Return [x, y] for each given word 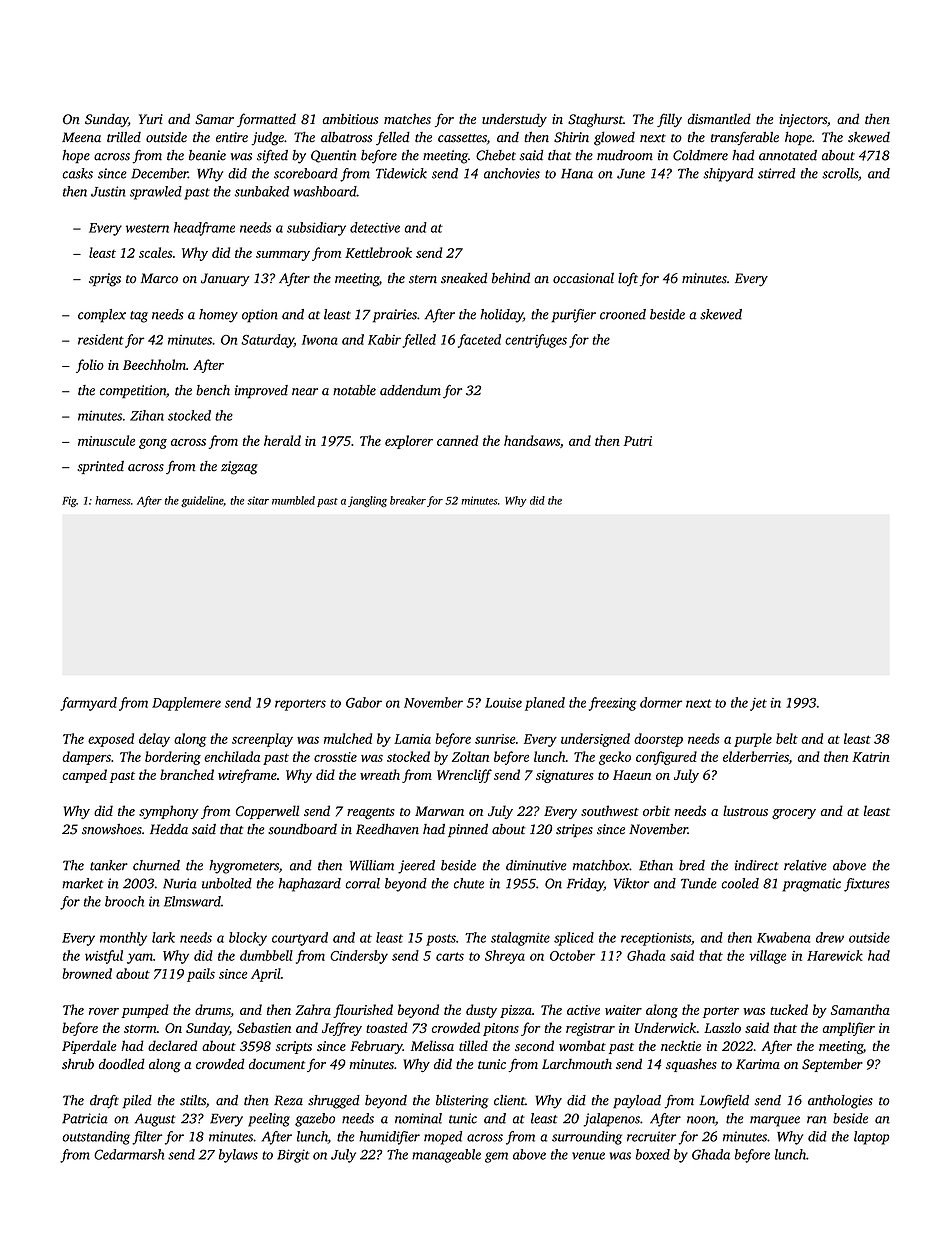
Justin [108, 191]
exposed [111, 740]
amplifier [848, 1029]
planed [545, 704]
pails [201, 975]
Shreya [505, 957]
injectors [803, 120]
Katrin [871, 757]
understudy [514, 120]
